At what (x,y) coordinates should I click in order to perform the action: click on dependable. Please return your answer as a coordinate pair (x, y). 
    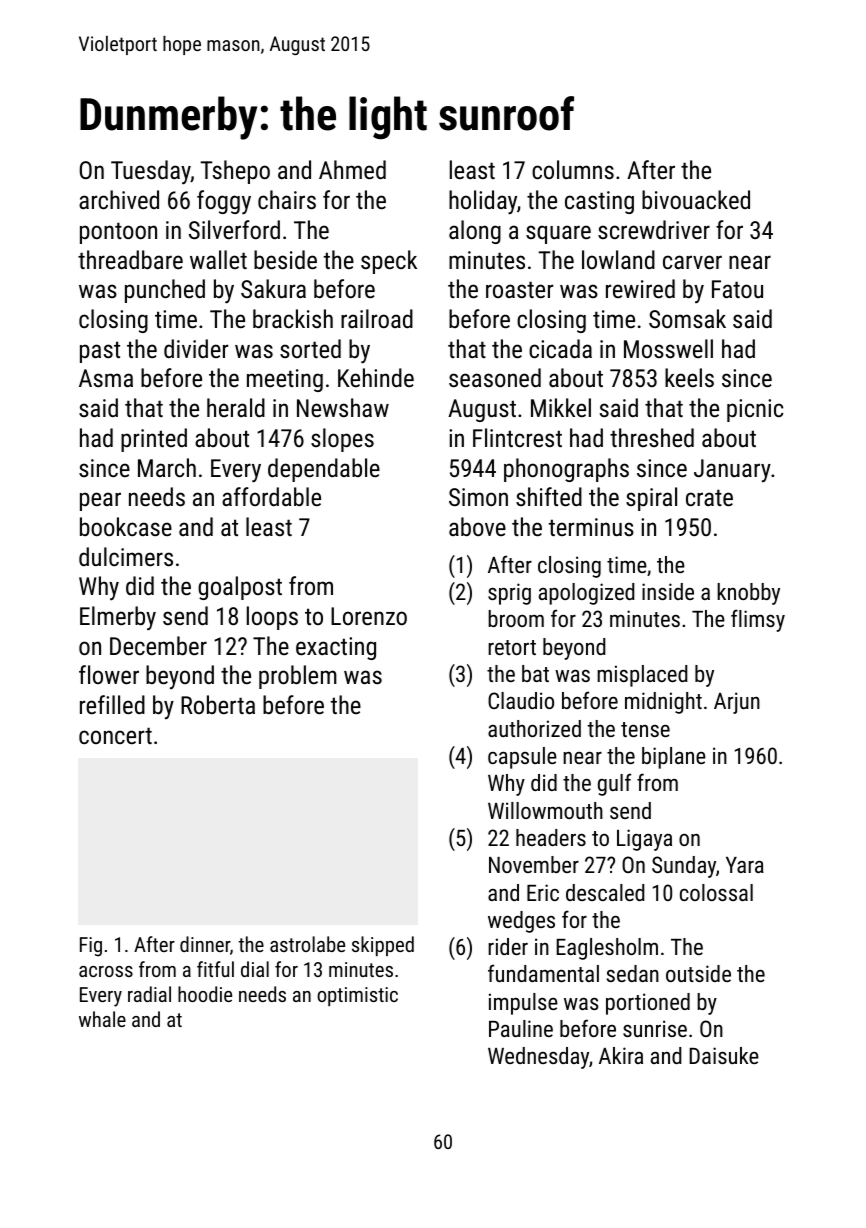
    Looking at the image, I should click on (324, 470).
